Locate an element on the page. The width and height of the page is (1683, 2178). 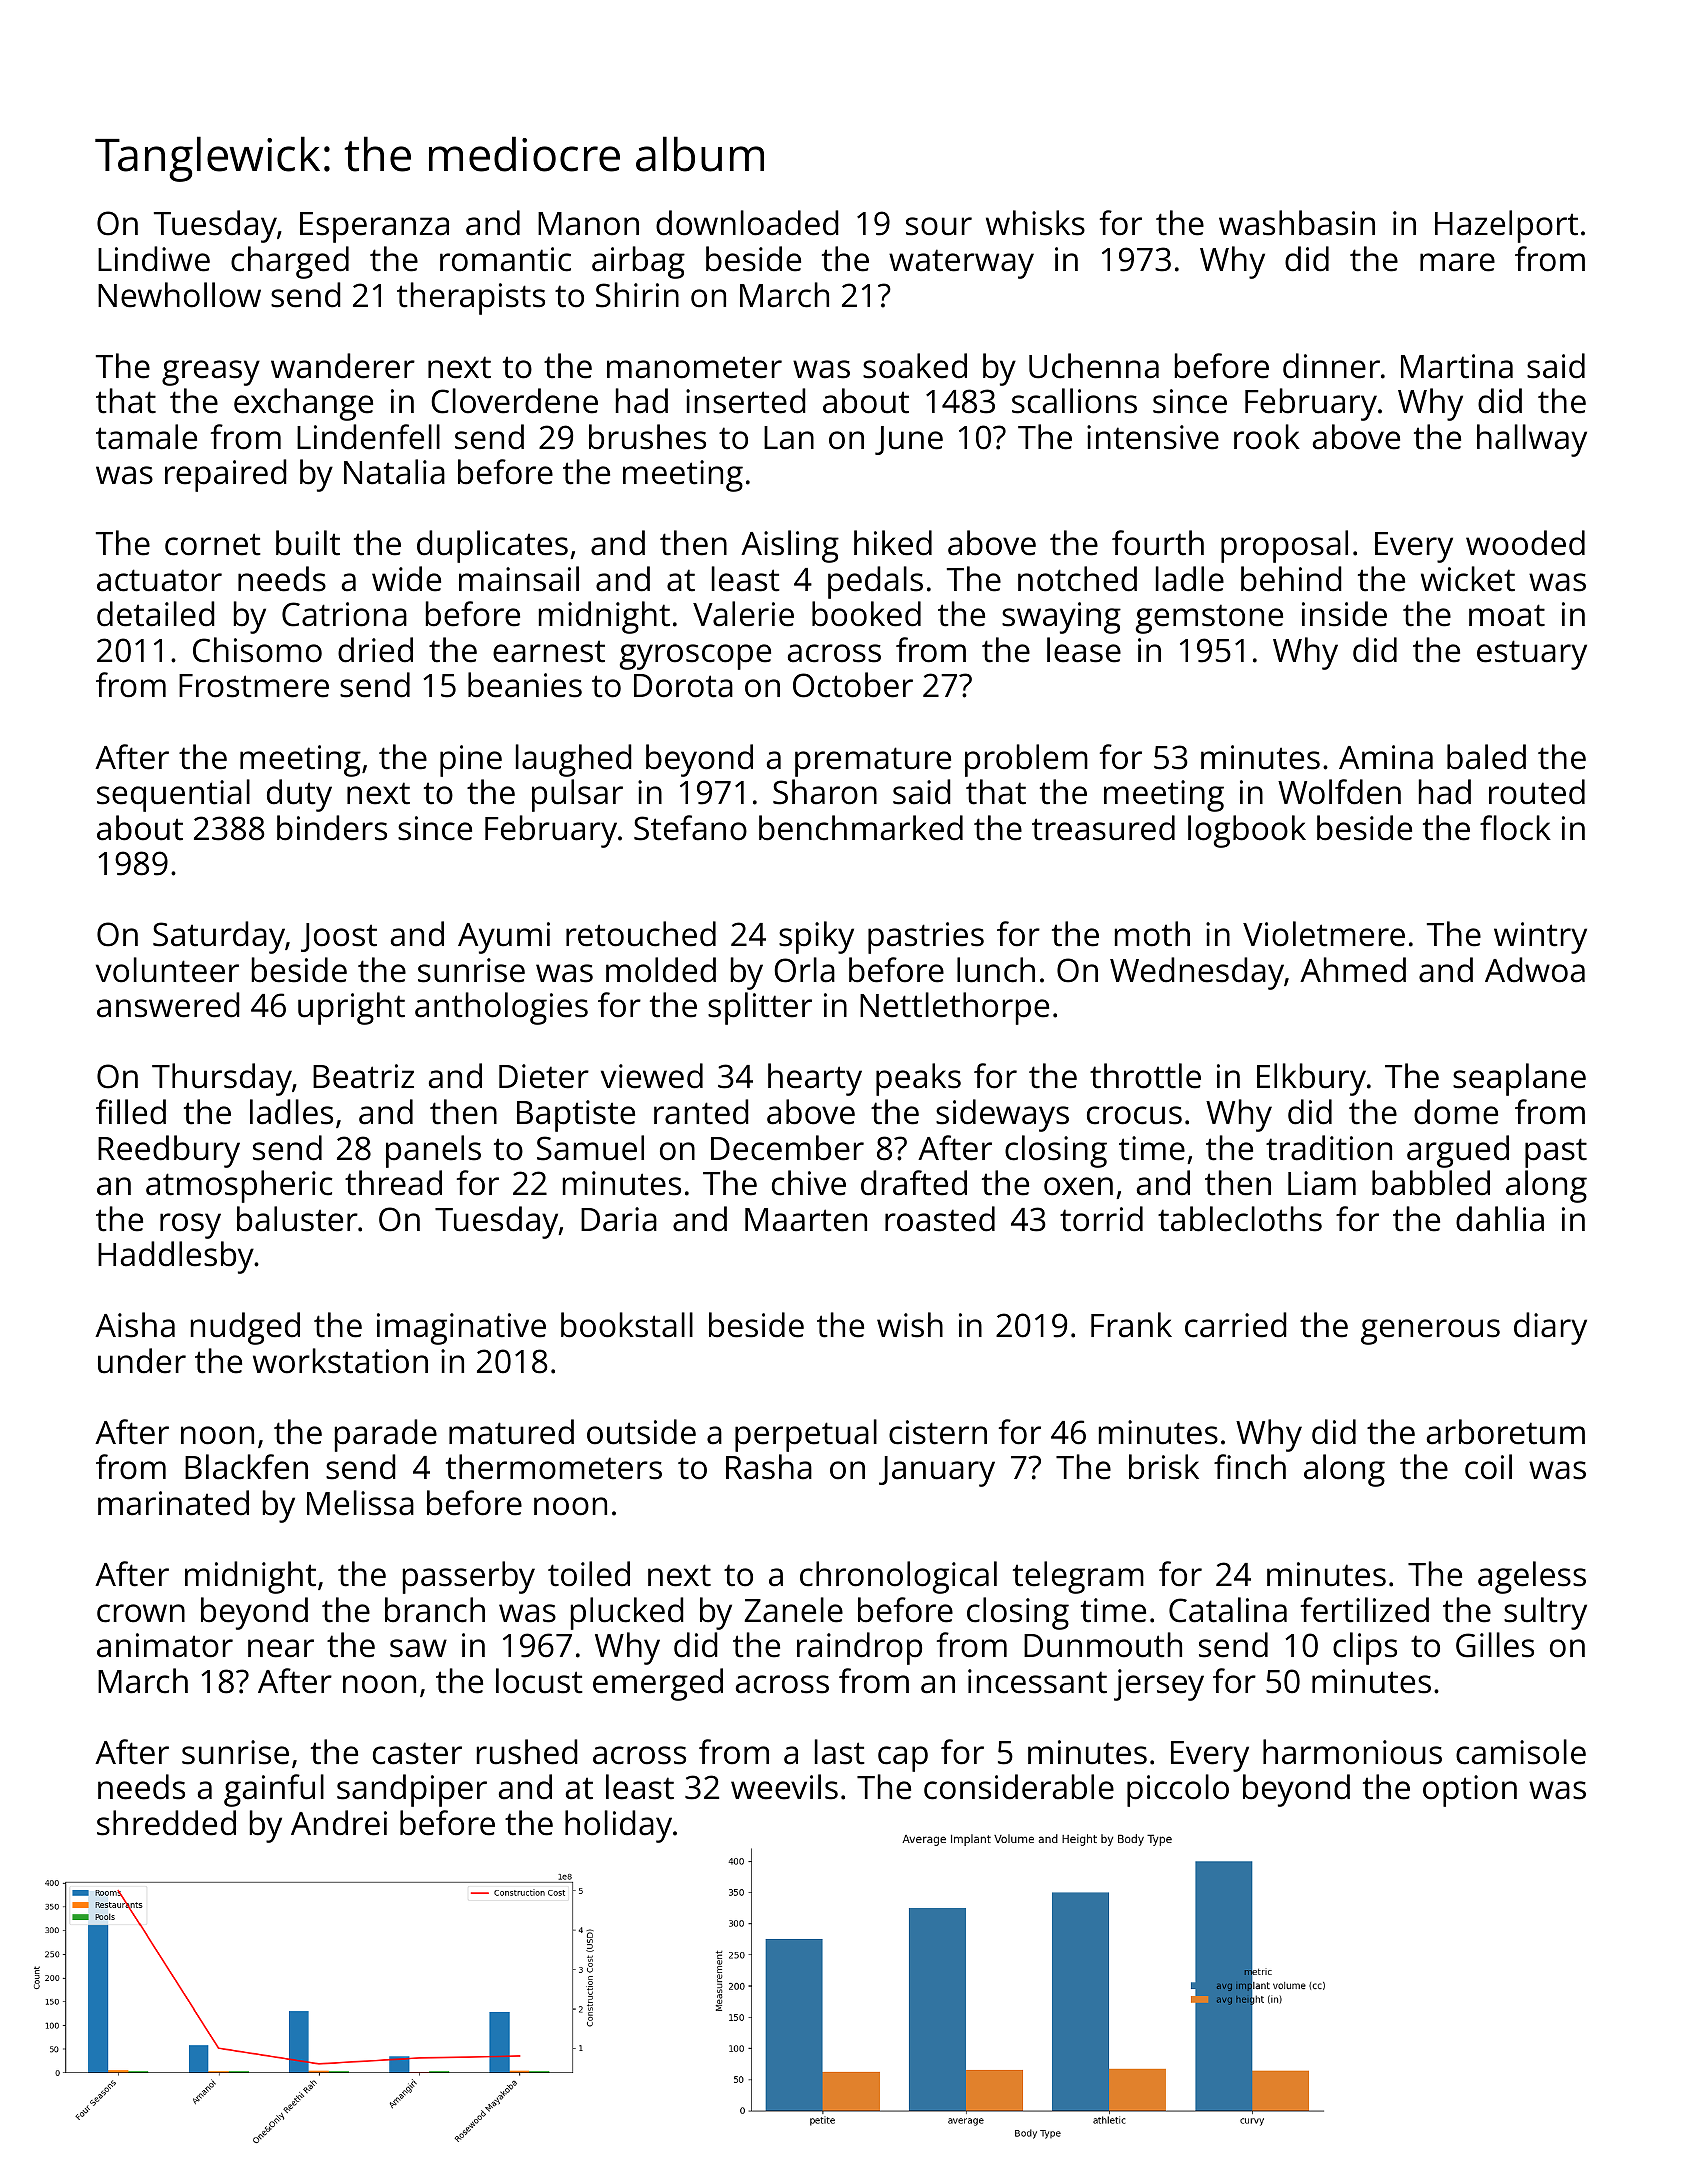
caster is located at coordinates (417, 1753).
